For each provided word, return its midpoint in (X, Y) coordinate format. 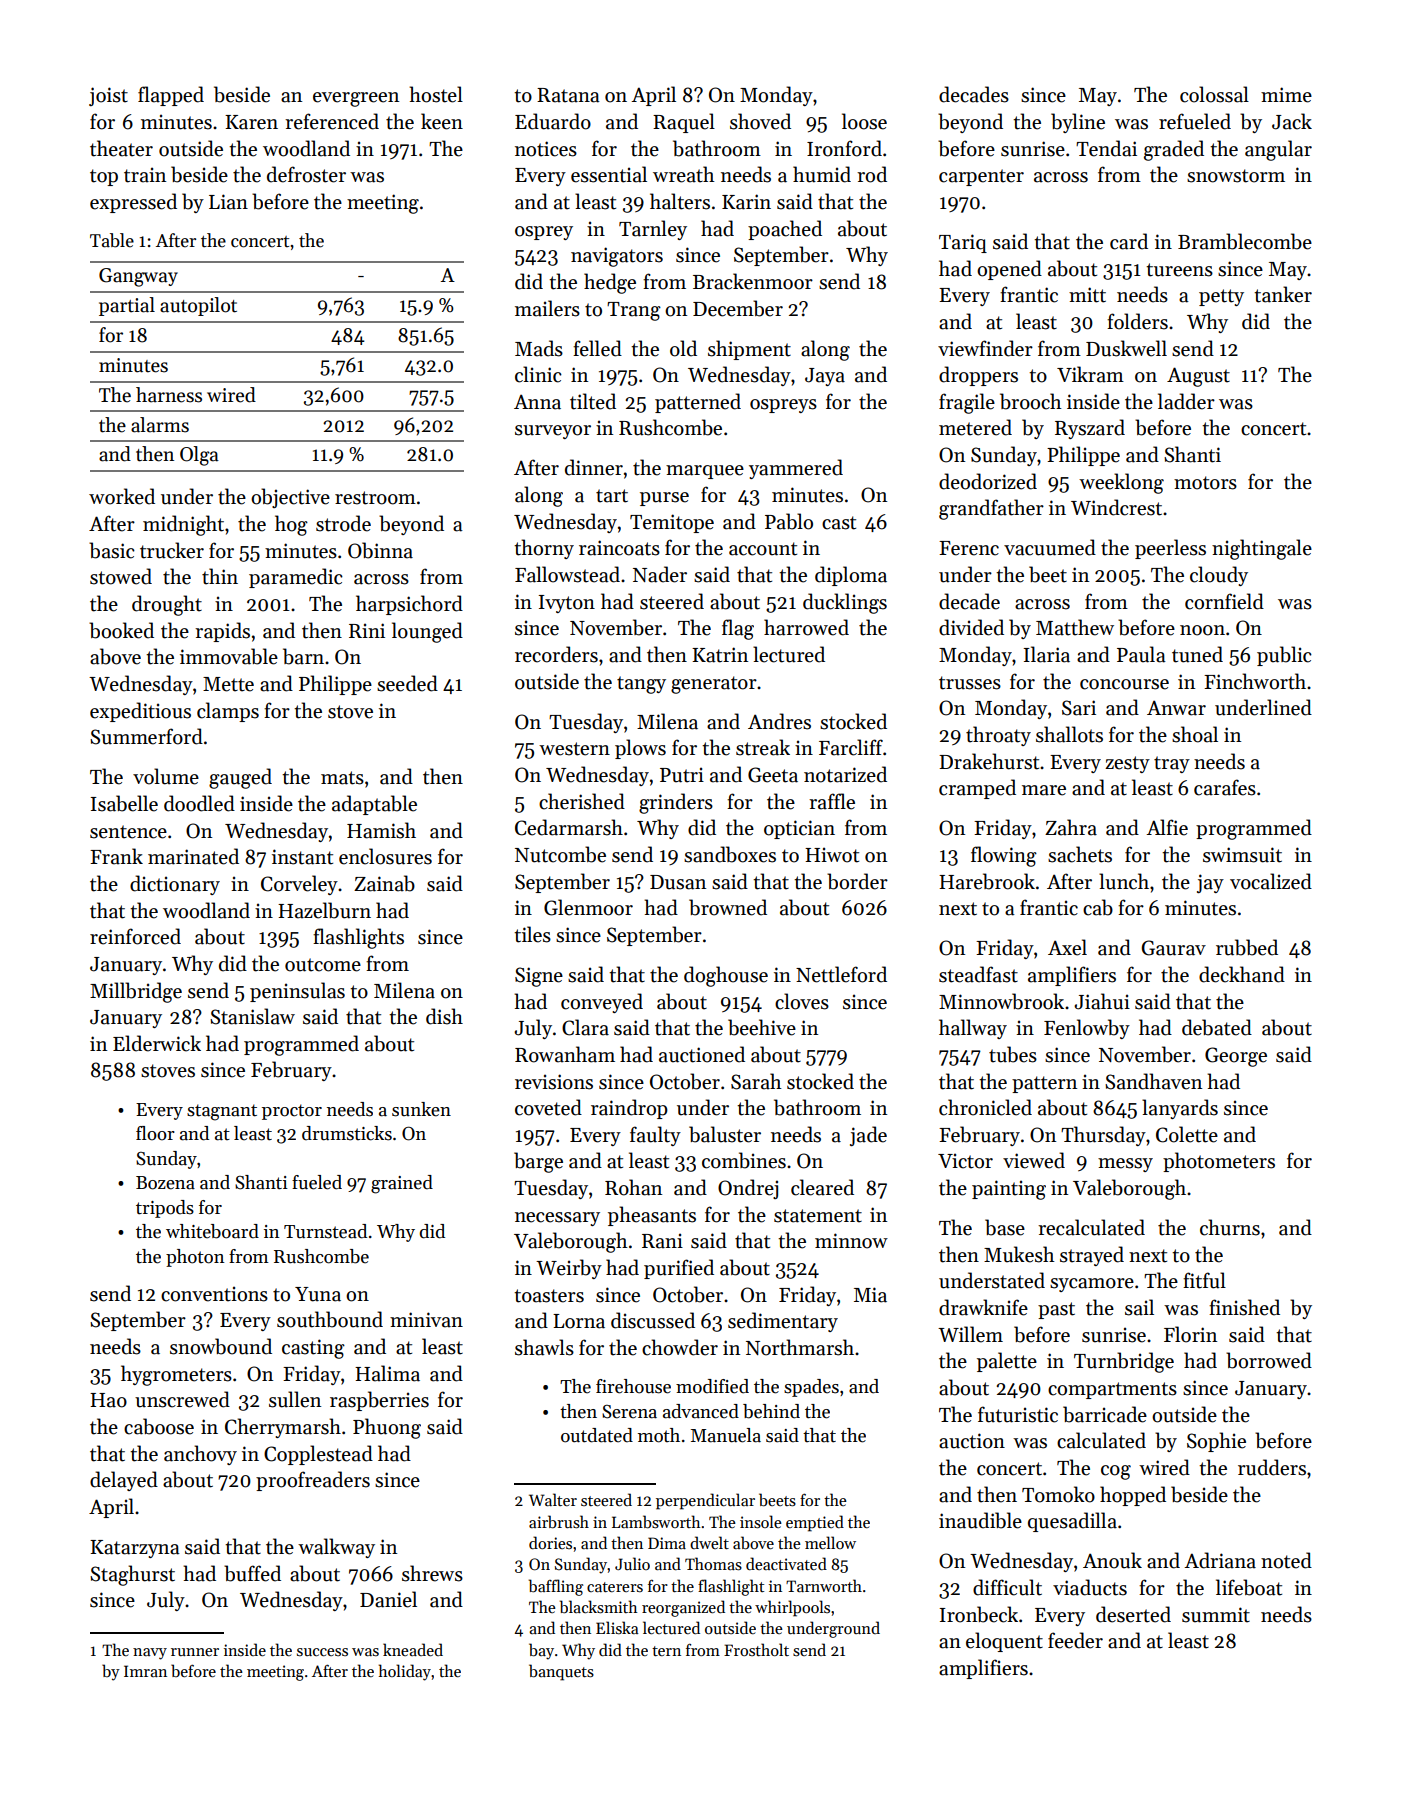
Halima (387, 1373)
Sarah (756, 1081)
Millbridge (136, 992)
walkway (336, 1548)
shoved (760, 121)
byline (1078, 123)
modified (712, 1386)
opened (1009, 270)
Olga (199, 456)
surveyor (553, 432)
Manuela (726, 1435)
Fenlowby (1087, 1029)
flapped (171, 96)
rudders (1272, 1467)
